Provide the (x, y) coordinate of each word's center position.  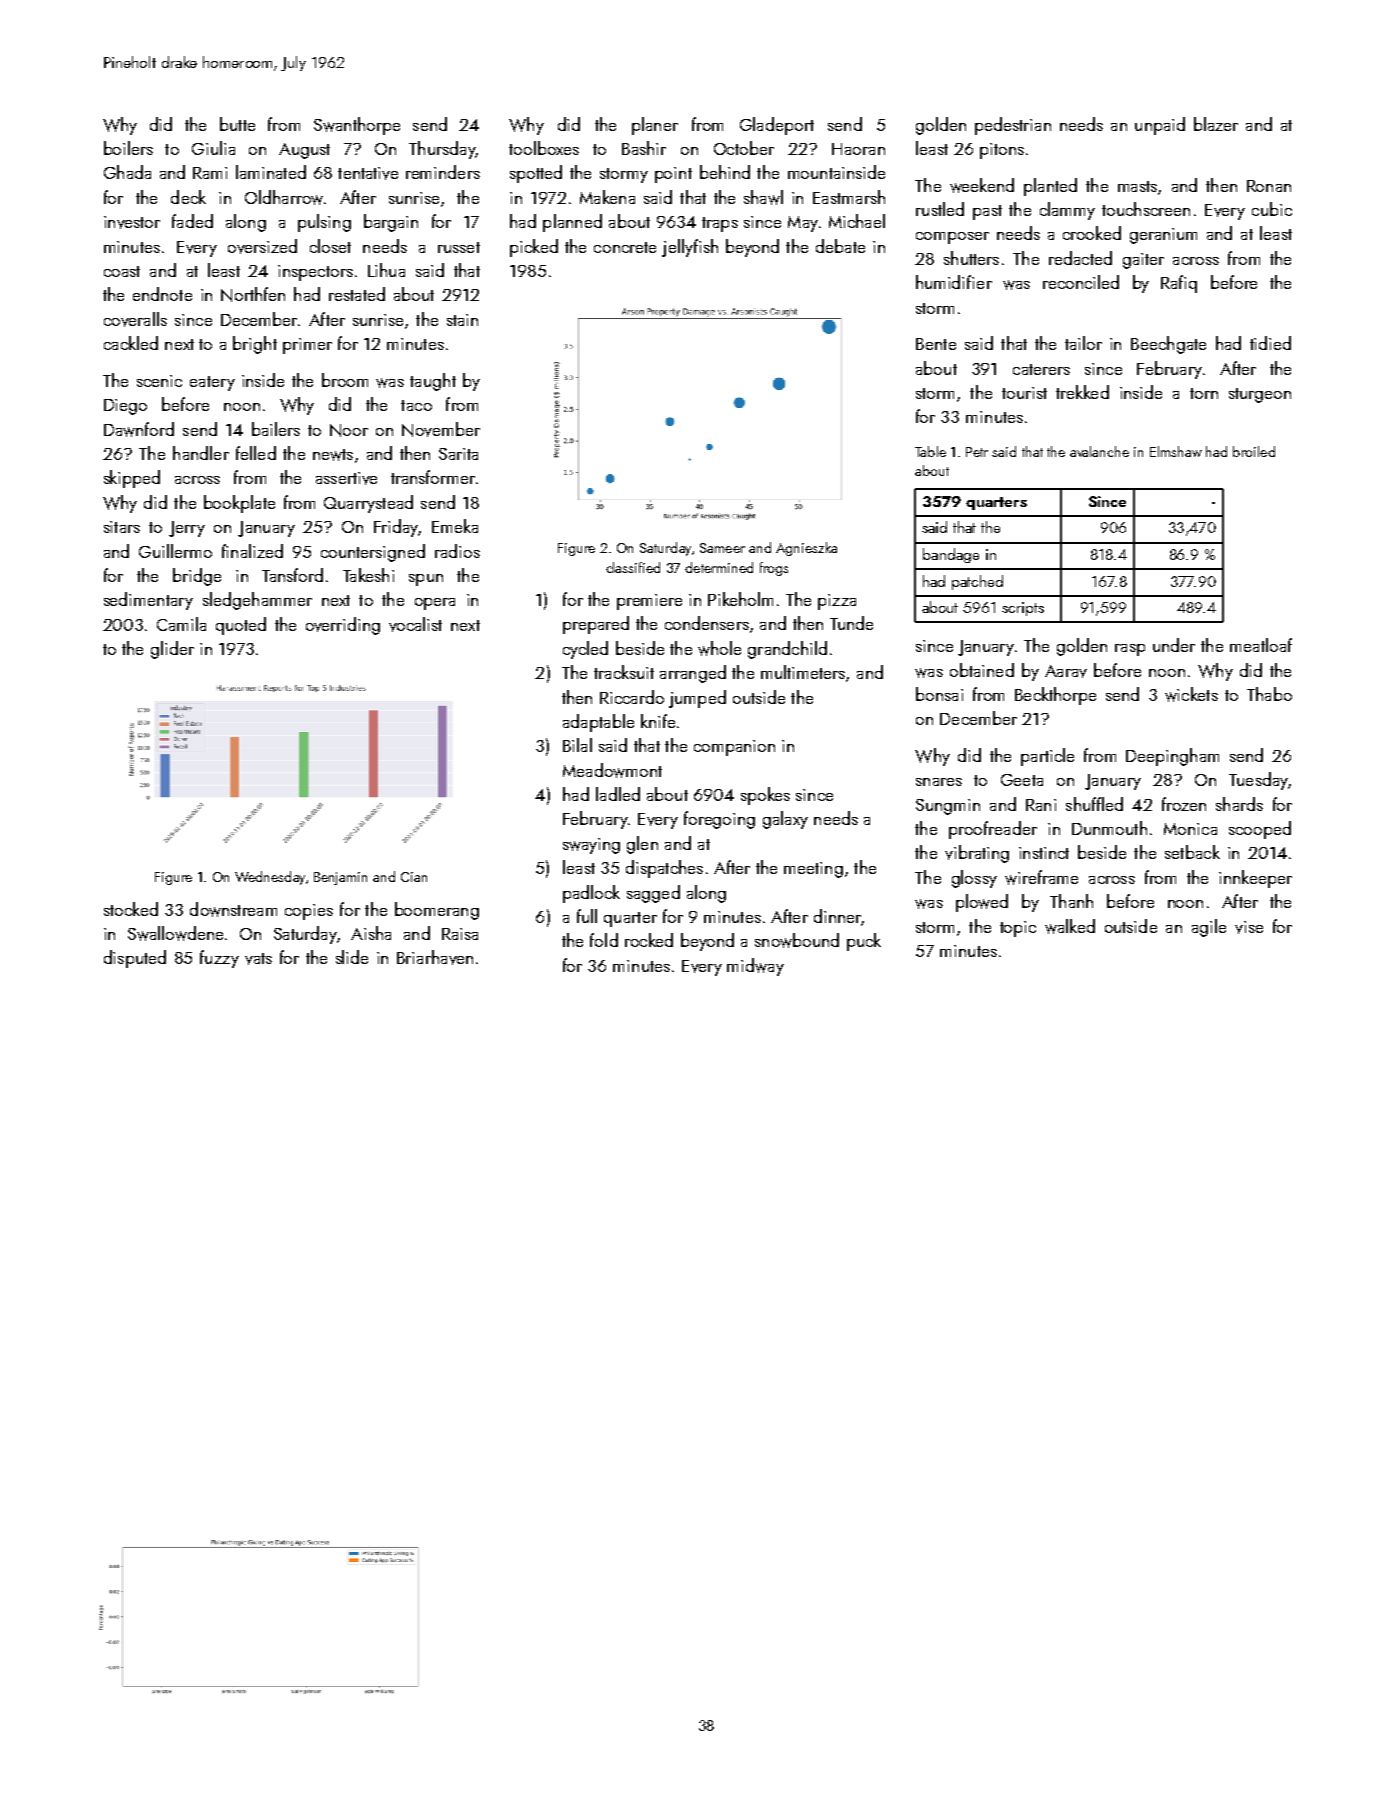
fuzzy (219, 959)
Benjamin (340, 878)
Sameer (722, 548)
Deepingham (1172, 757)
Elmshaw (1176, 451)
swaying (591, 846)
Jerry (187, 529)
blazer (1216, 124)
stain (462, 320)
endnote (162, 294)
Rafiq (1179, 284)
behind (725, 172)
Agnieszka (806, 549)
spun (426, 580)
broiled (1254, 451)
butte (237, 124)
